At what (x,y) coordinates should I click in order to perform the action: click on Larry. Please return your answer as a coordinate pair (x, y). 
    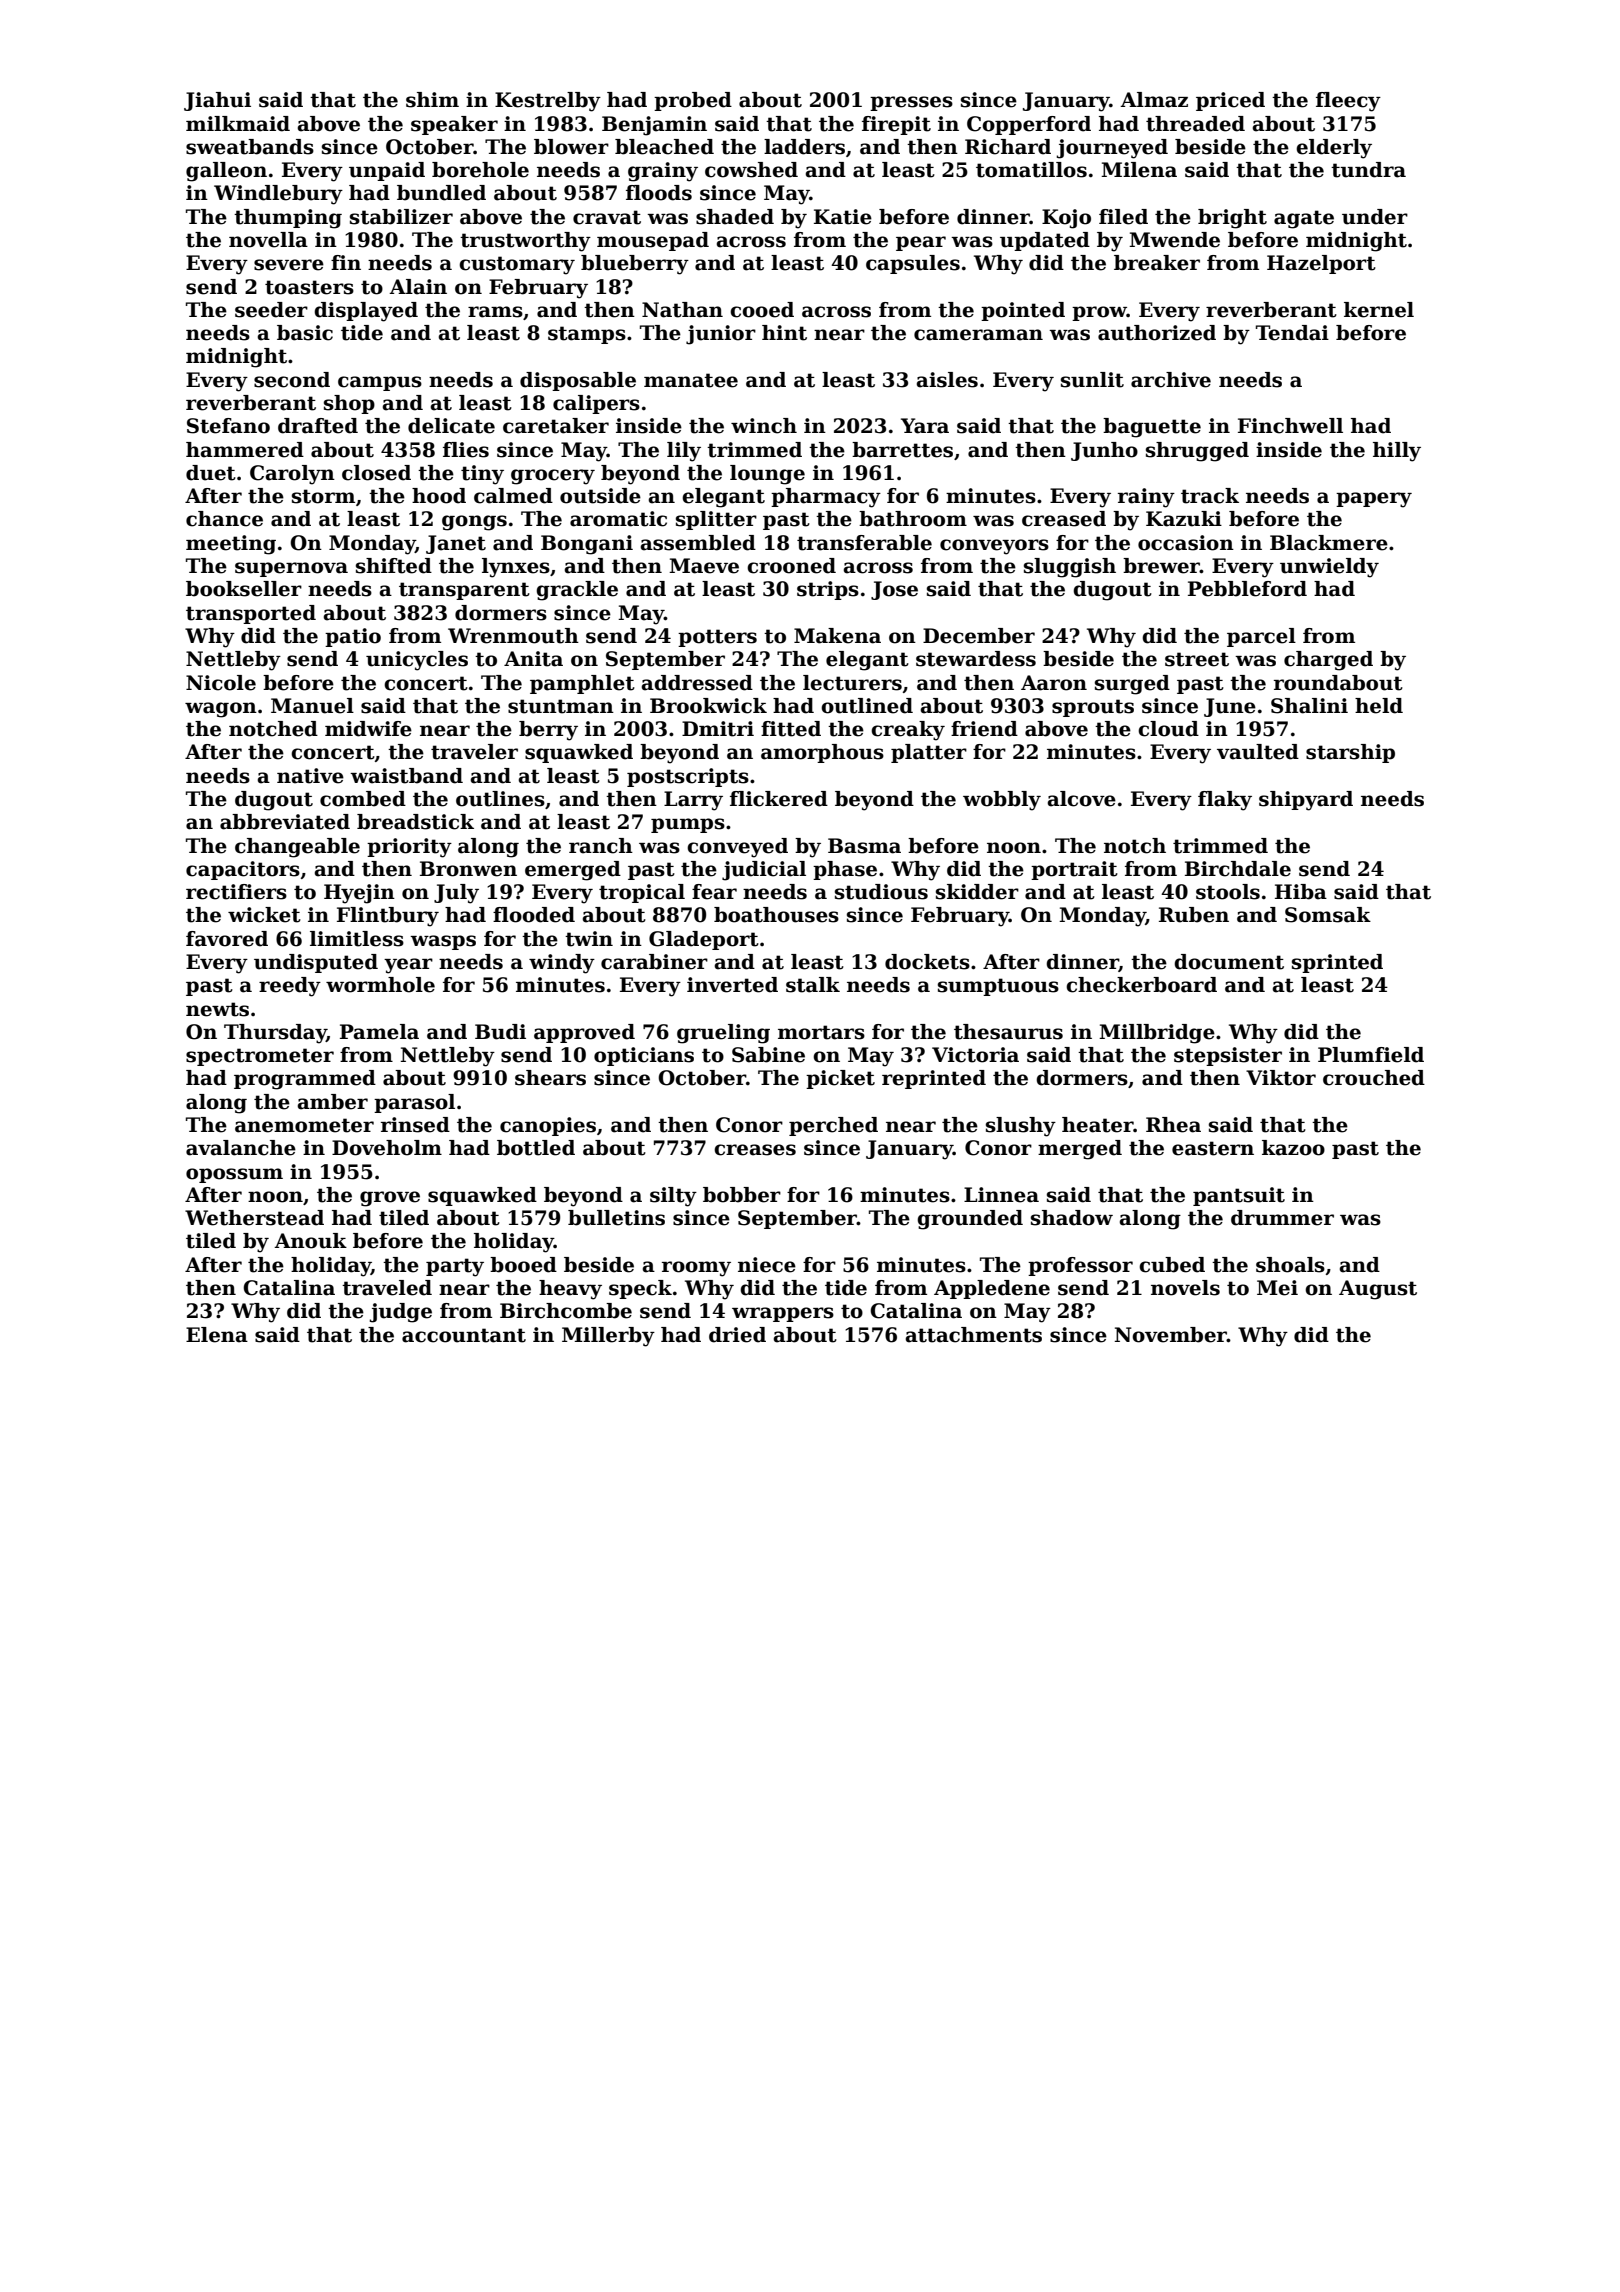
    Looking at the image, I should click on (693, 801).
